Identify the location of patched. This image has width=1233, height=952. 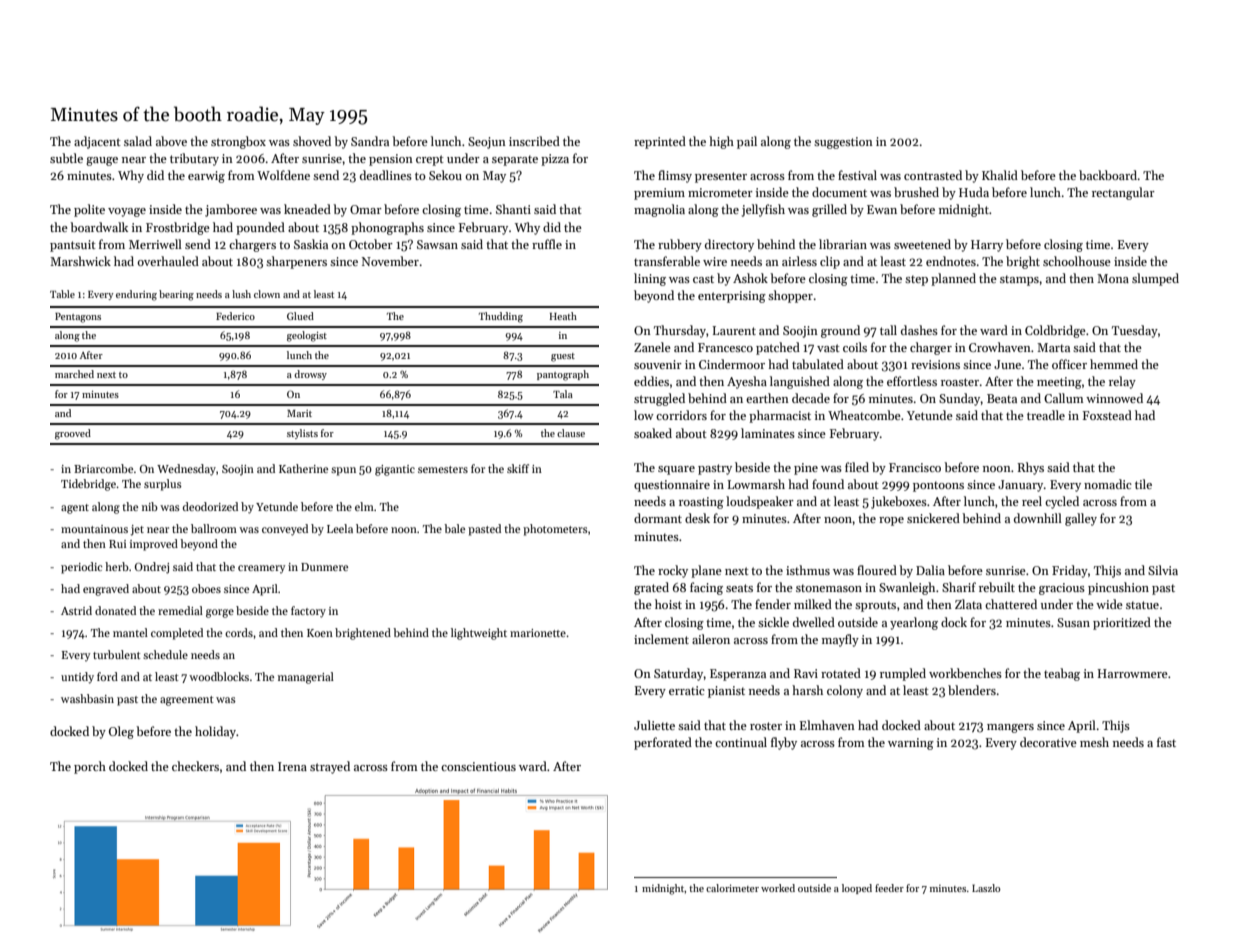
(778, 348).
